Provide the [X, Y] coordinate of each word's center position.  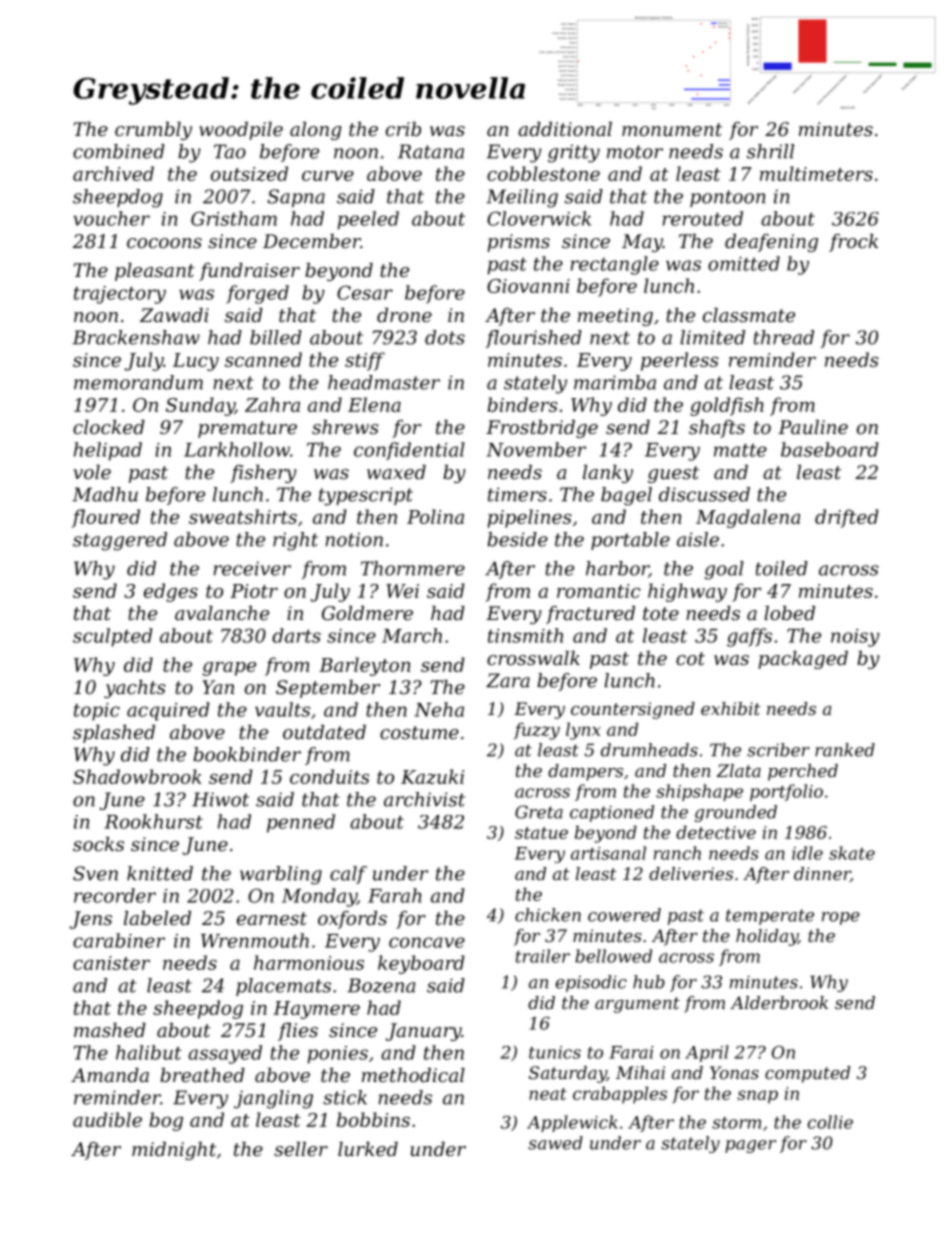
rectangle [615, 265]
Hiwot [220, 799]
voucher [111, 218]
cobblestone [543, 173]
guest [673, 474]
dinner [822, 874]
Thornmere [413, 568]
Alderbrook [779, 1002]
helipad [108, 451]
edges [171, 592]
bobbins [373, 1119]
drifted [847, 518]
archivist [424, 799]
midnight [174, 1151]
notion [354, 539]
